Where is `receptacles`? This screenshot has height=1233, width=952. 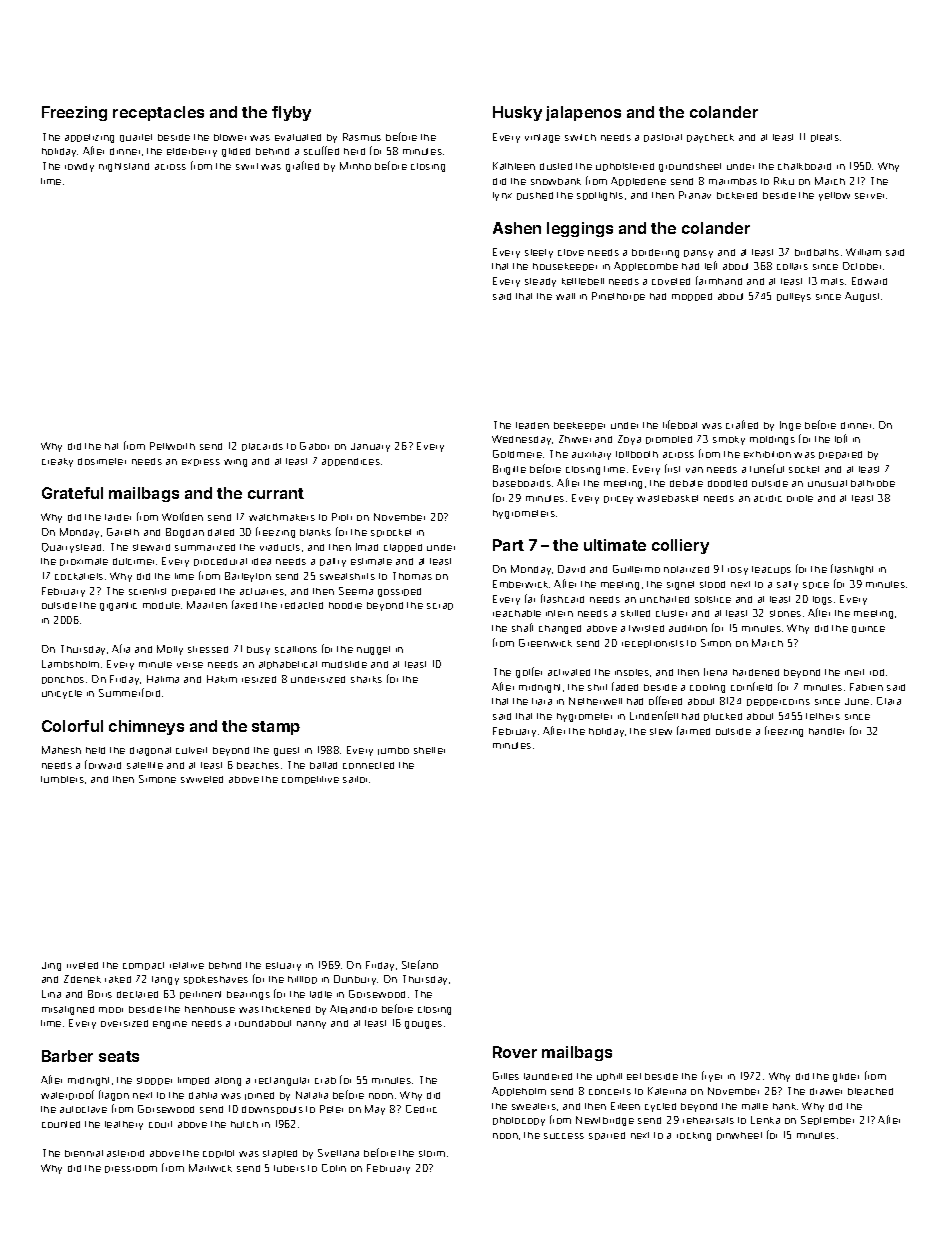 receptacles is located at coordinates (158, 113).
